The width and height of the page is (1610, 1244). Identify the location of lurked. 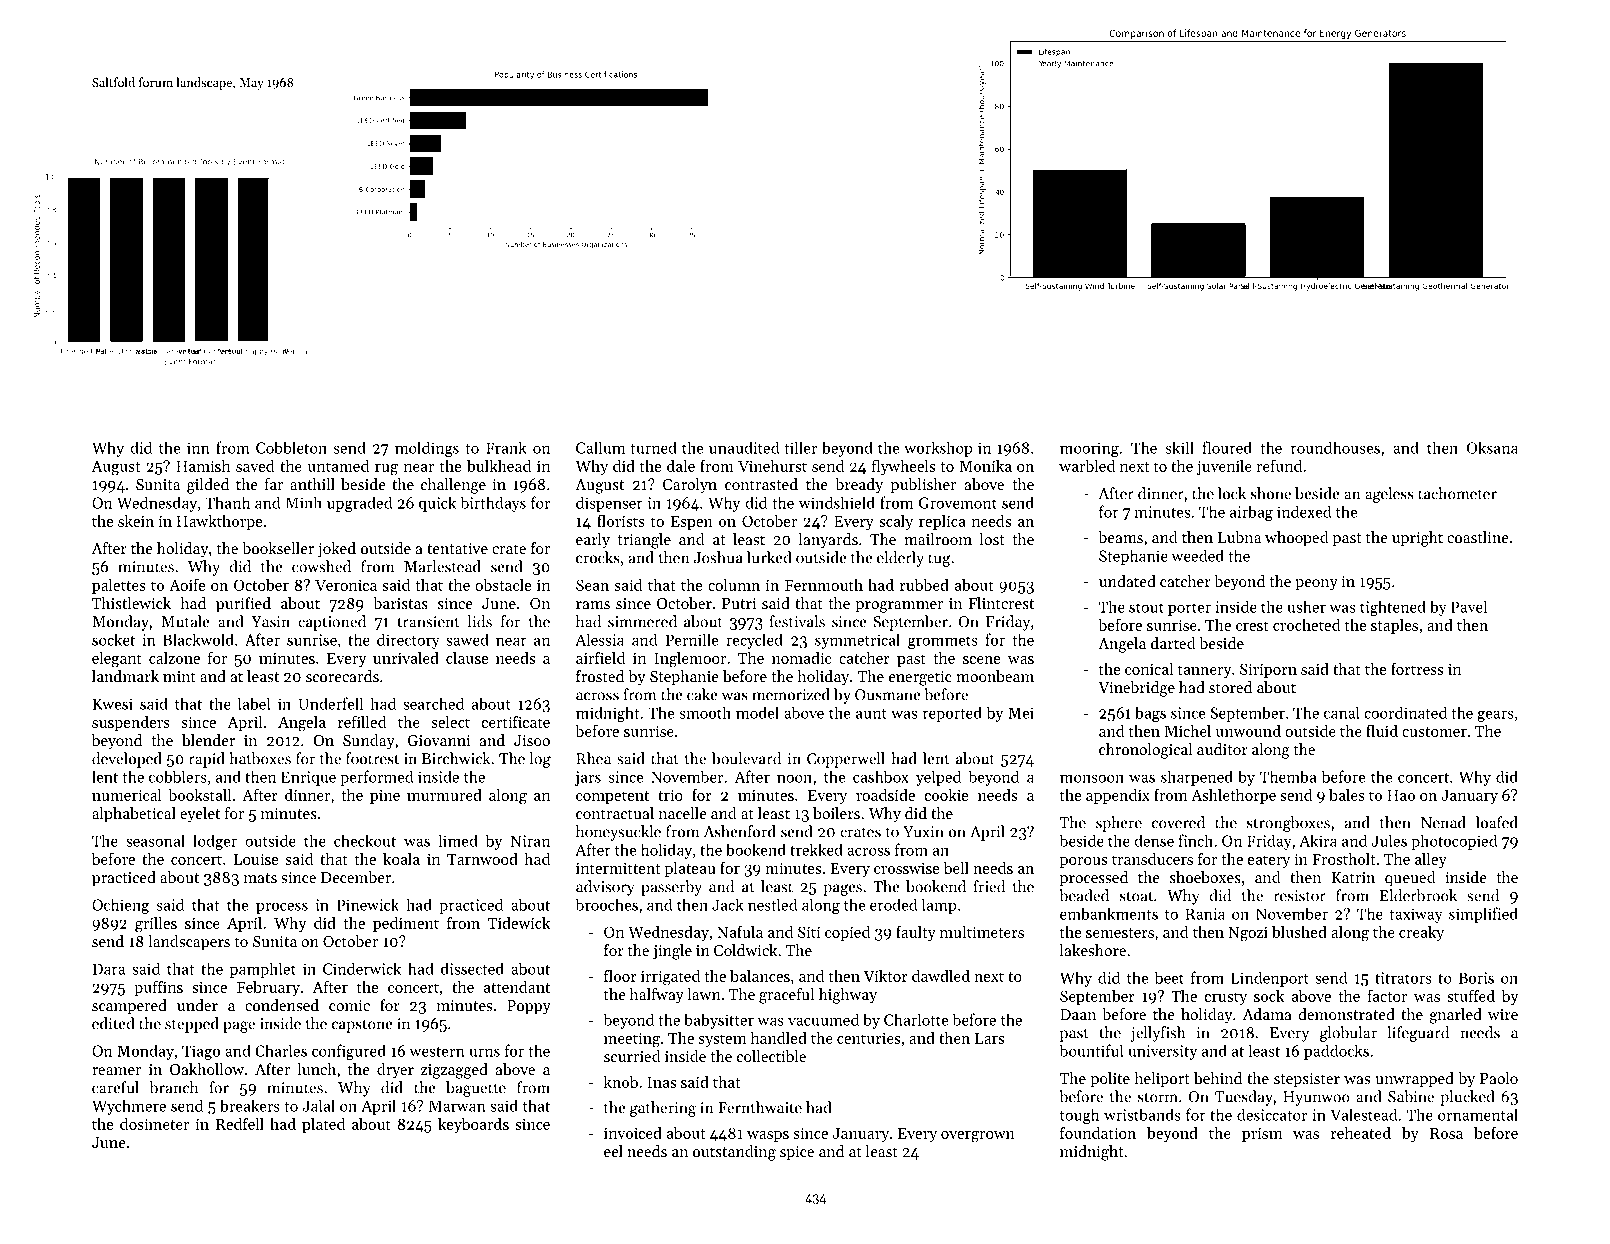
(769, 557).
